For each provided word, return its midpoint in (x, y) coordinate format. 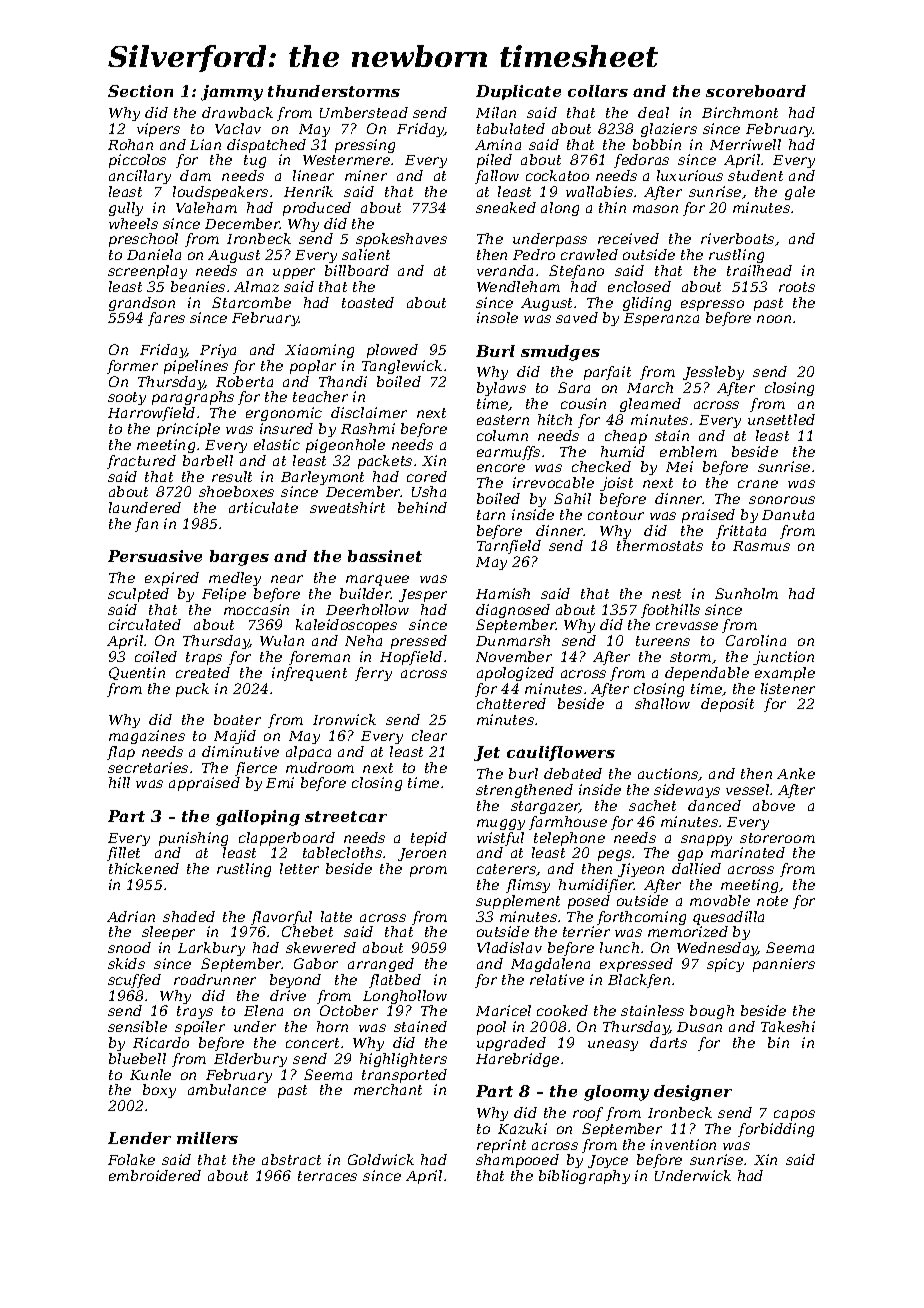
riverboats (737, 238)
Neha (363, 640)
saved (577, 317)
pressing (365, 146)
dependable (707, 674)
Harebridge (517, 1060)
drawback (237, 112)
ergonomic (284, 414)
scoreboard (756, 91)
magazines (147, 737)
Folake (131, 1159)
